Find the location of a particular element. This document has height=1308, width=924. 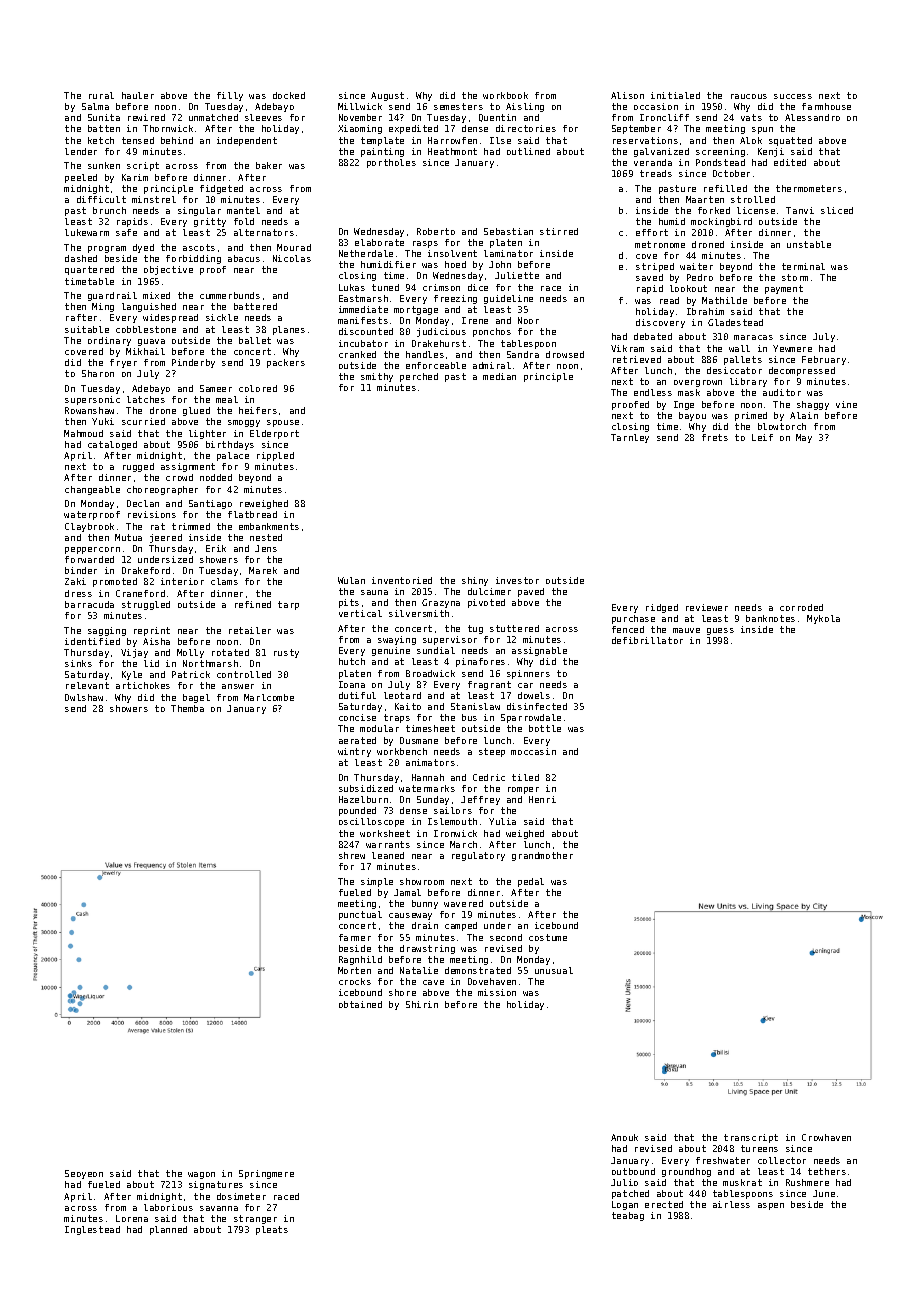

median is located at coordinates (499, 376).
